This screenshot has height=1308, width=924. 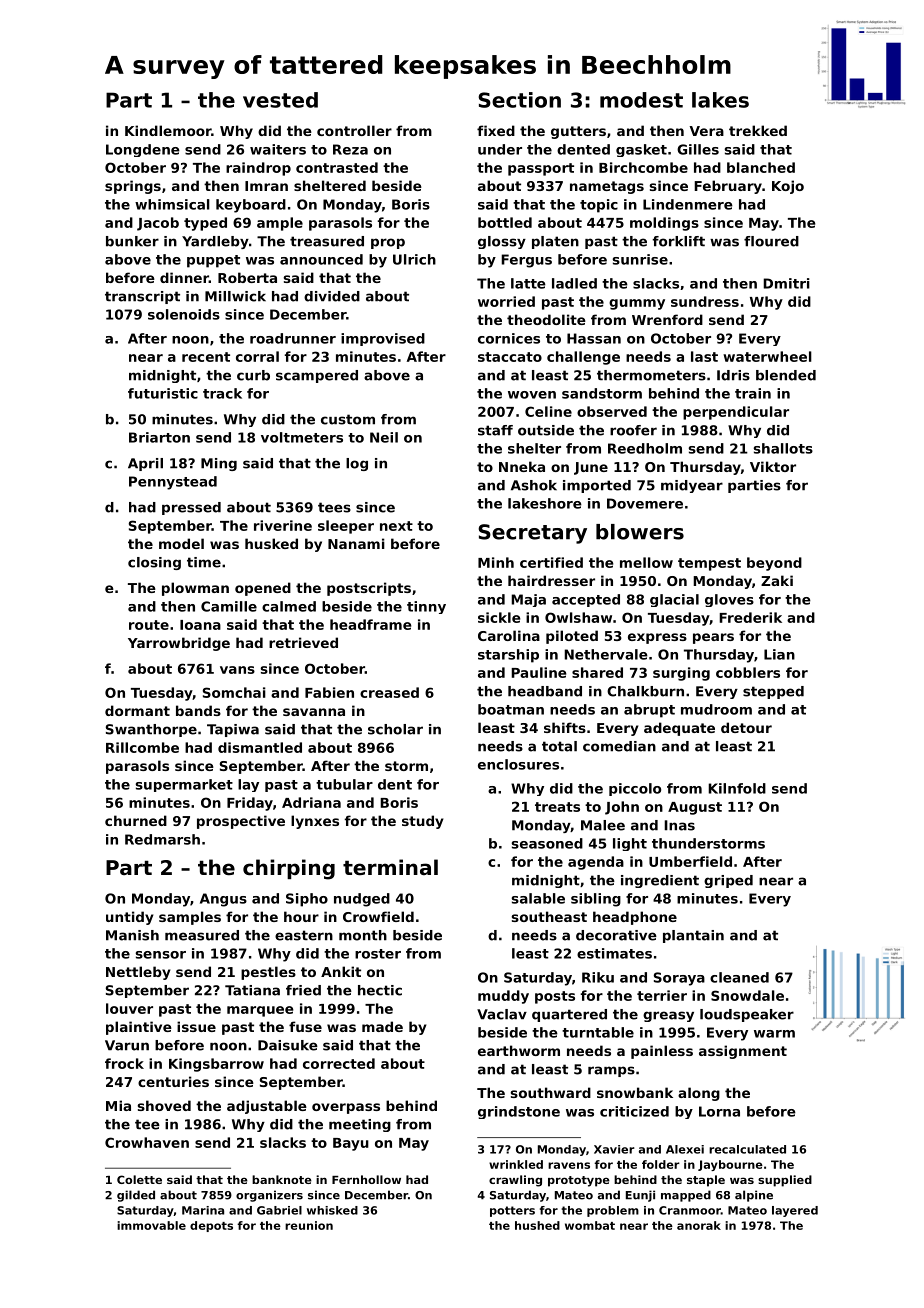 What do you see at coordinates (143, 150) in the screenshot?
I see `Longdene` at bounding box center [143, 150].
